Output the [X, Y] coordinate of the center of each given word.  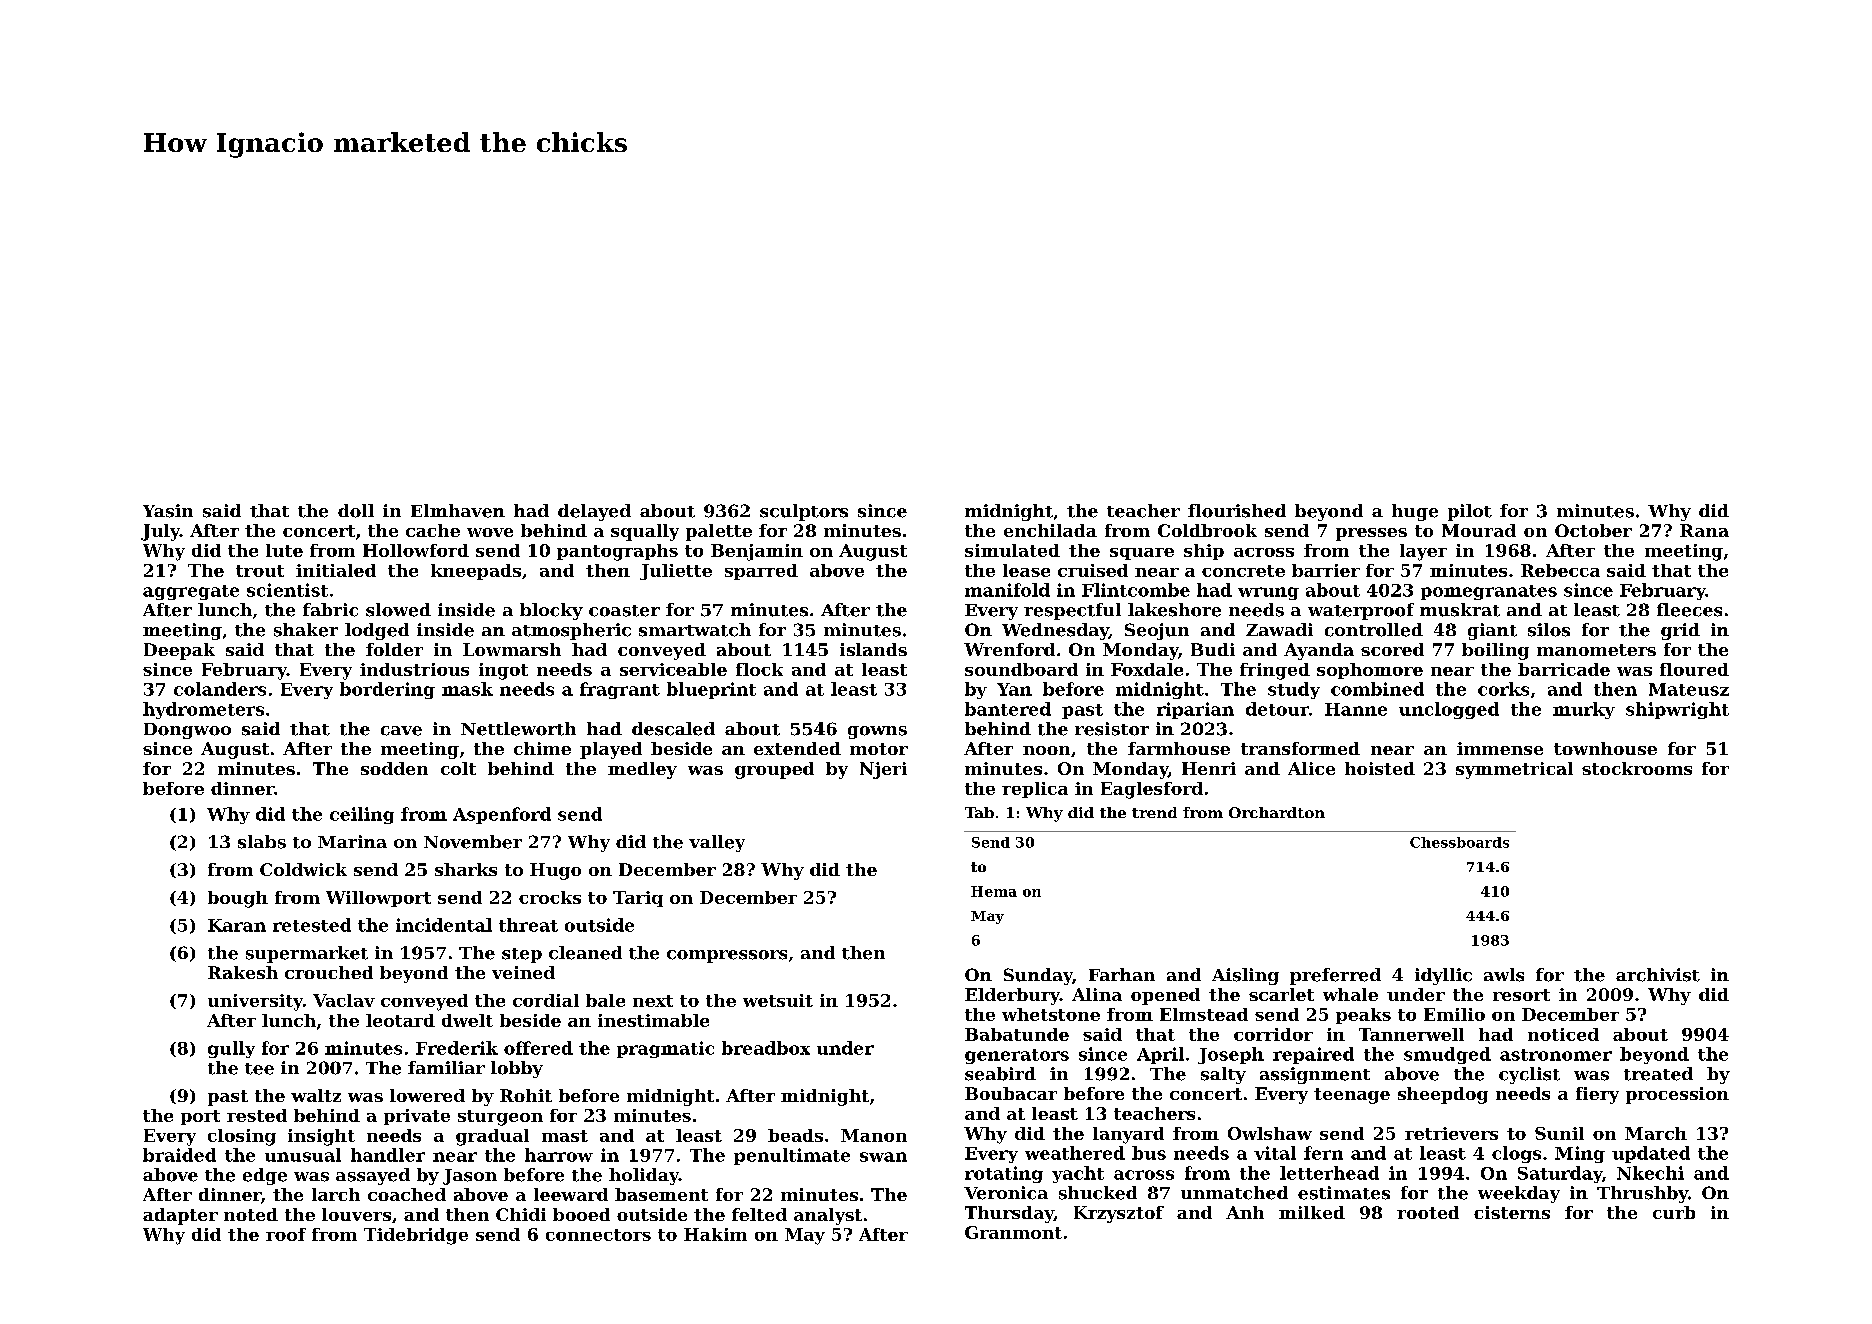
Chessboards [1459, 842]
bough [238, 899]
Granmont [1013, 1232]
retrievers [1451, 1133]
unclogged [1449, 710]
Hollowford [416, 550]
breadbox [766, 1048]
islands [873, 649]
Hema [994, 891]
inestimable [653, 1020]
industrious [414, 669]
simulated [1012, 550]
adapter [180, 1216]
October [1593, 530]
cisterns [1512, 1212]
